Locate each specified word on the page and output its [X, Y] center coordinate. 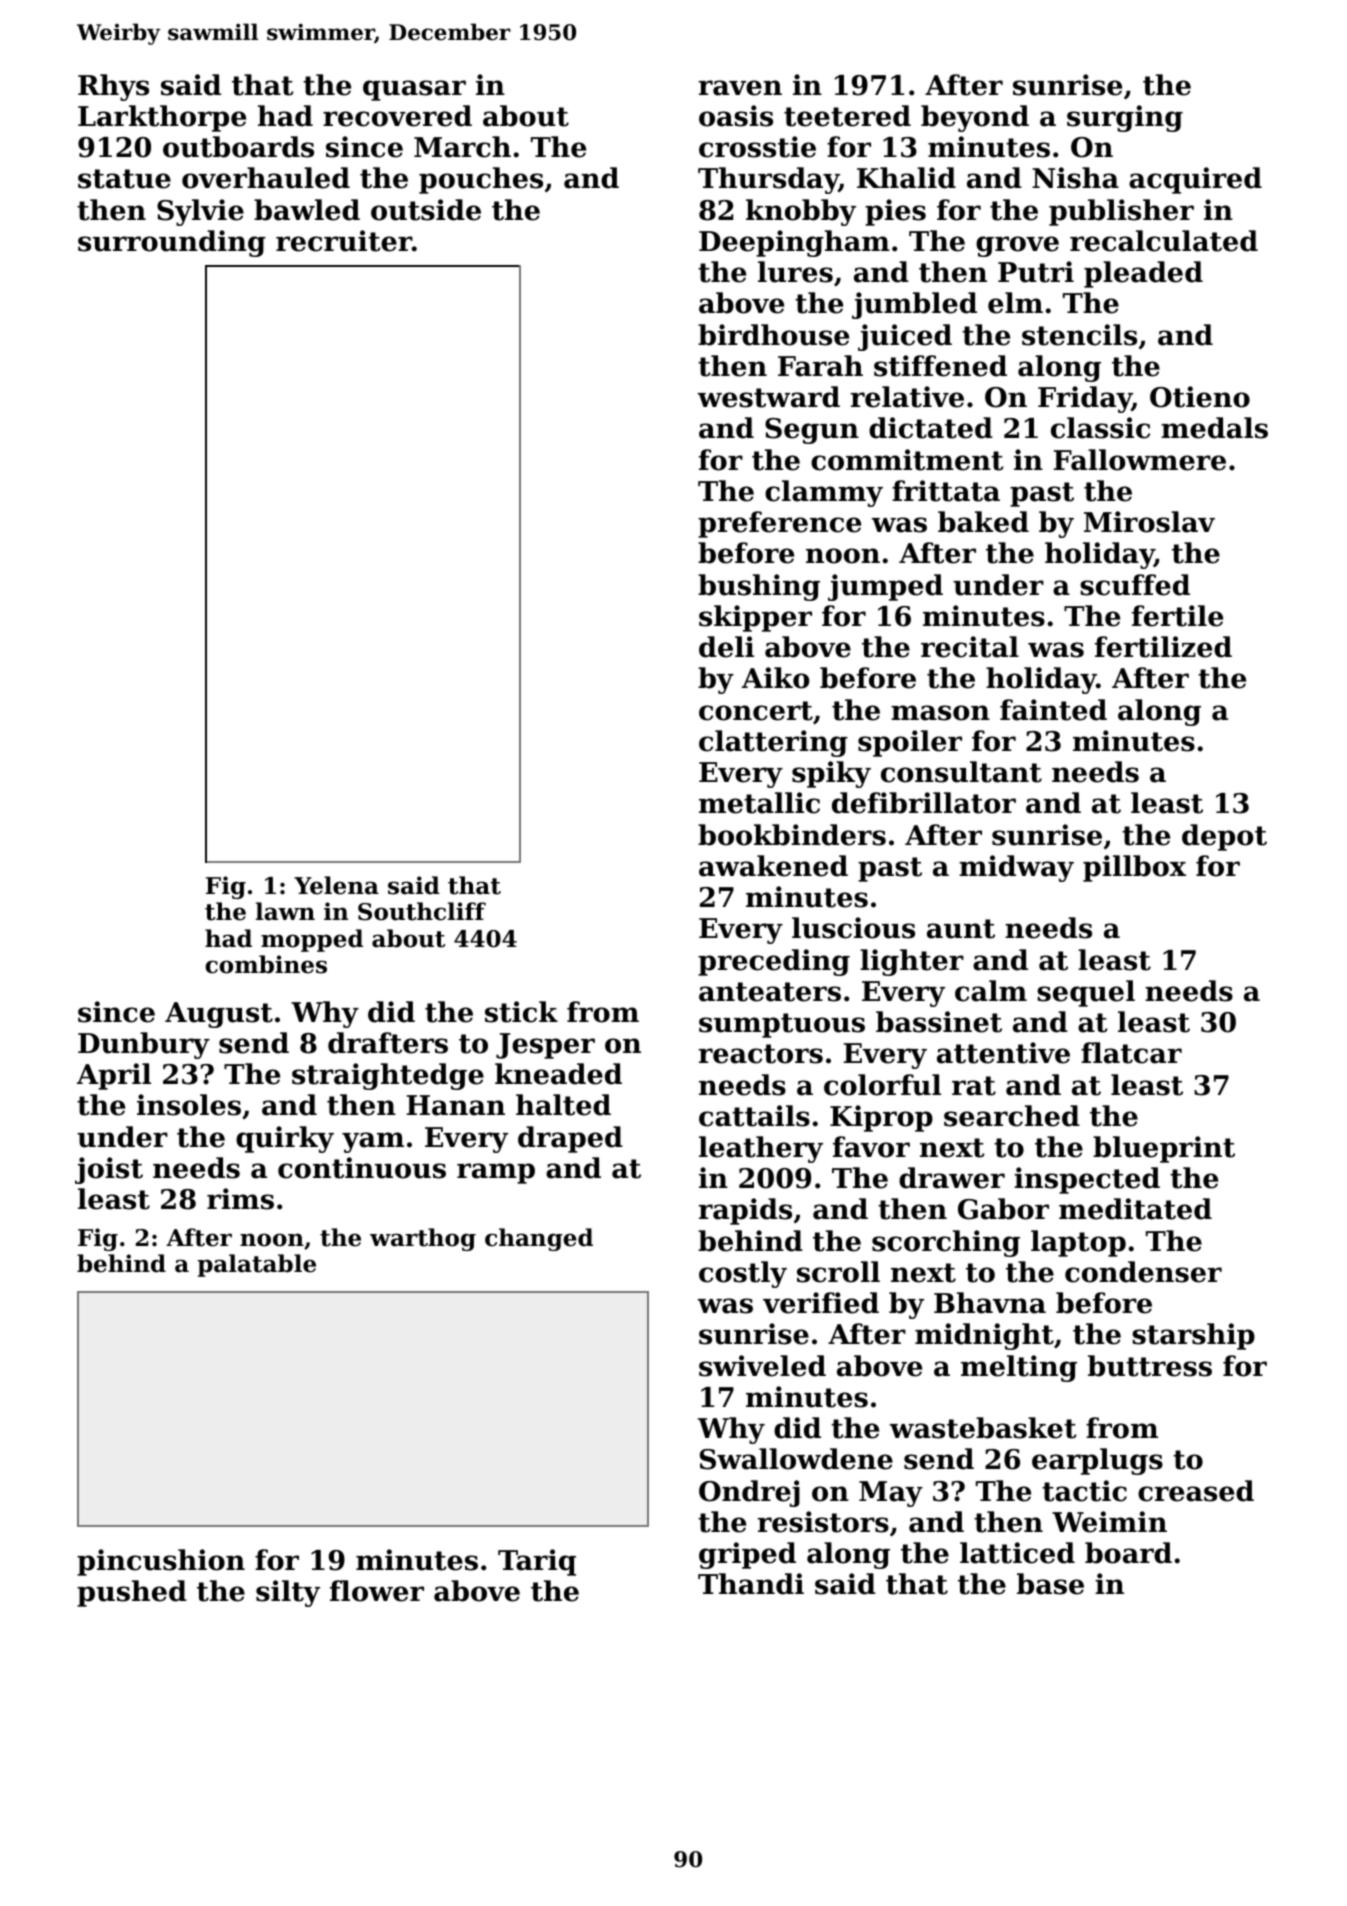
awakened [773, 866]
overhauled [266, 178]
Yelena [336, 885]
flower [377, 1591]
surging [1125, 118]
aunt [961, 929]
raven [740, 88]
